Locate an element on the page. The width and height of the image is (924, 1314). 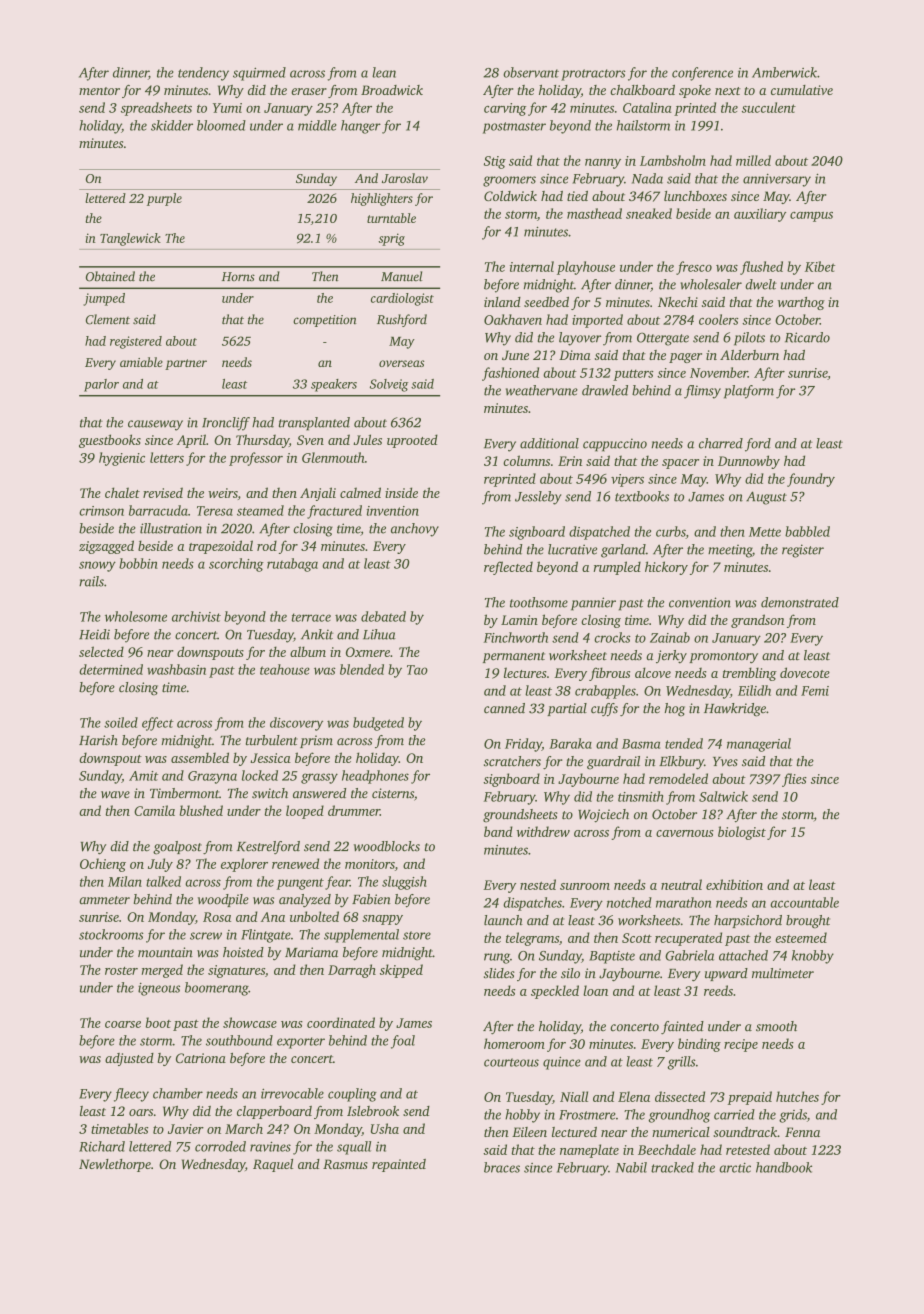
campus is located at coordinates (811, 217).
